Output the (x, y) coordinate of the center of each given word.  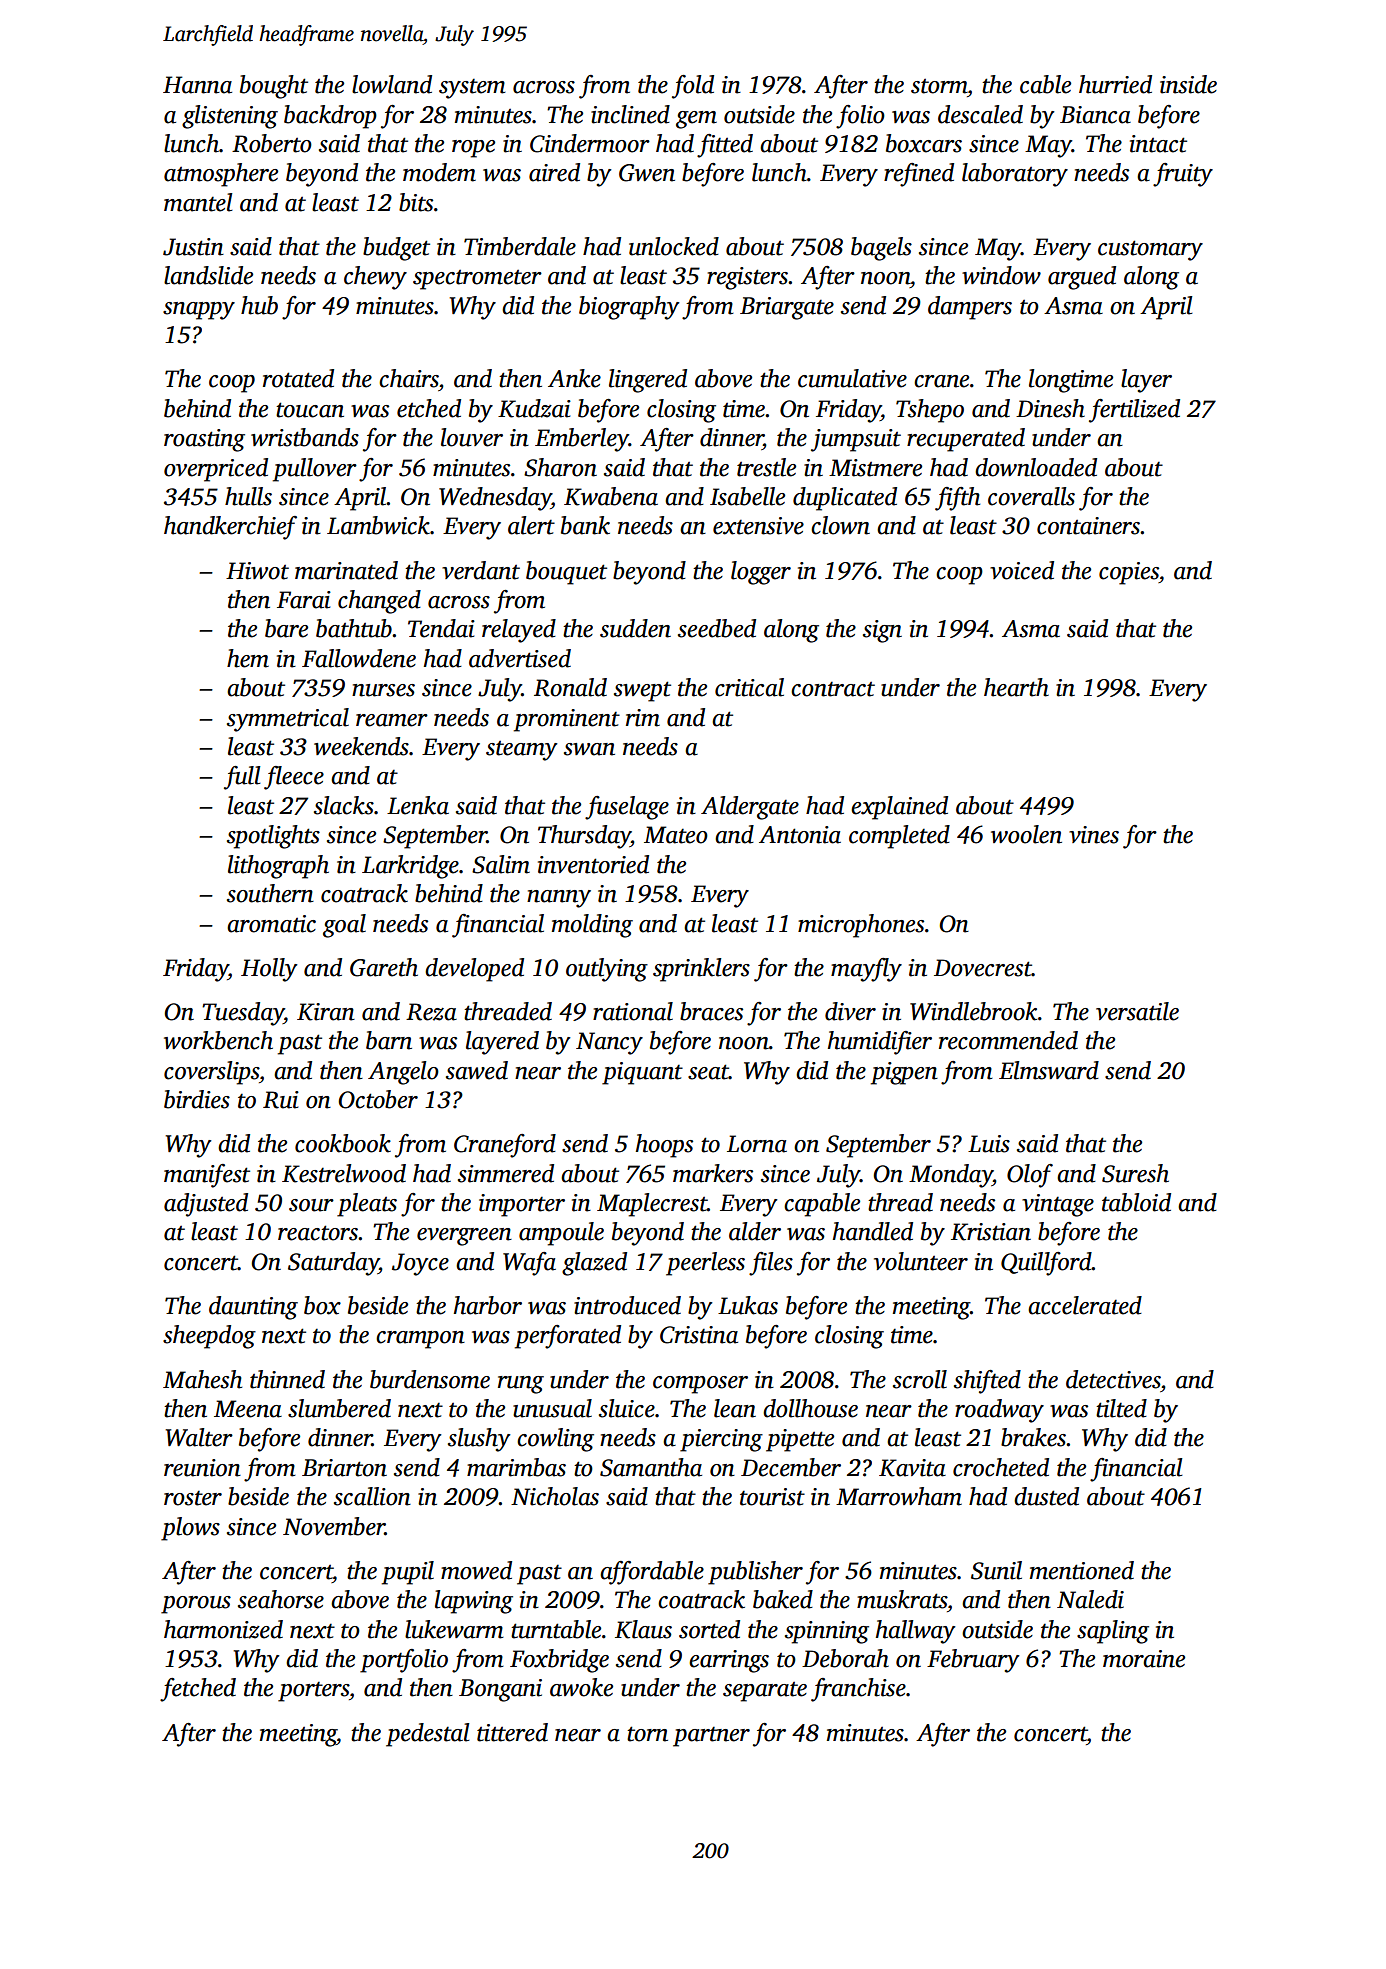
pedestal (428, 1735)
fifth (957, 499)
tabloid (1136, 1202)
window (1001, 275)
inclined (630, 114)
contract (833, 689)
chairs (409, 378)
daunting (253, 1308)
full (242, 778)
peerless (705, 1264)
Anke (574, 378)
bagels (881, 249)
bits (416, 202)
